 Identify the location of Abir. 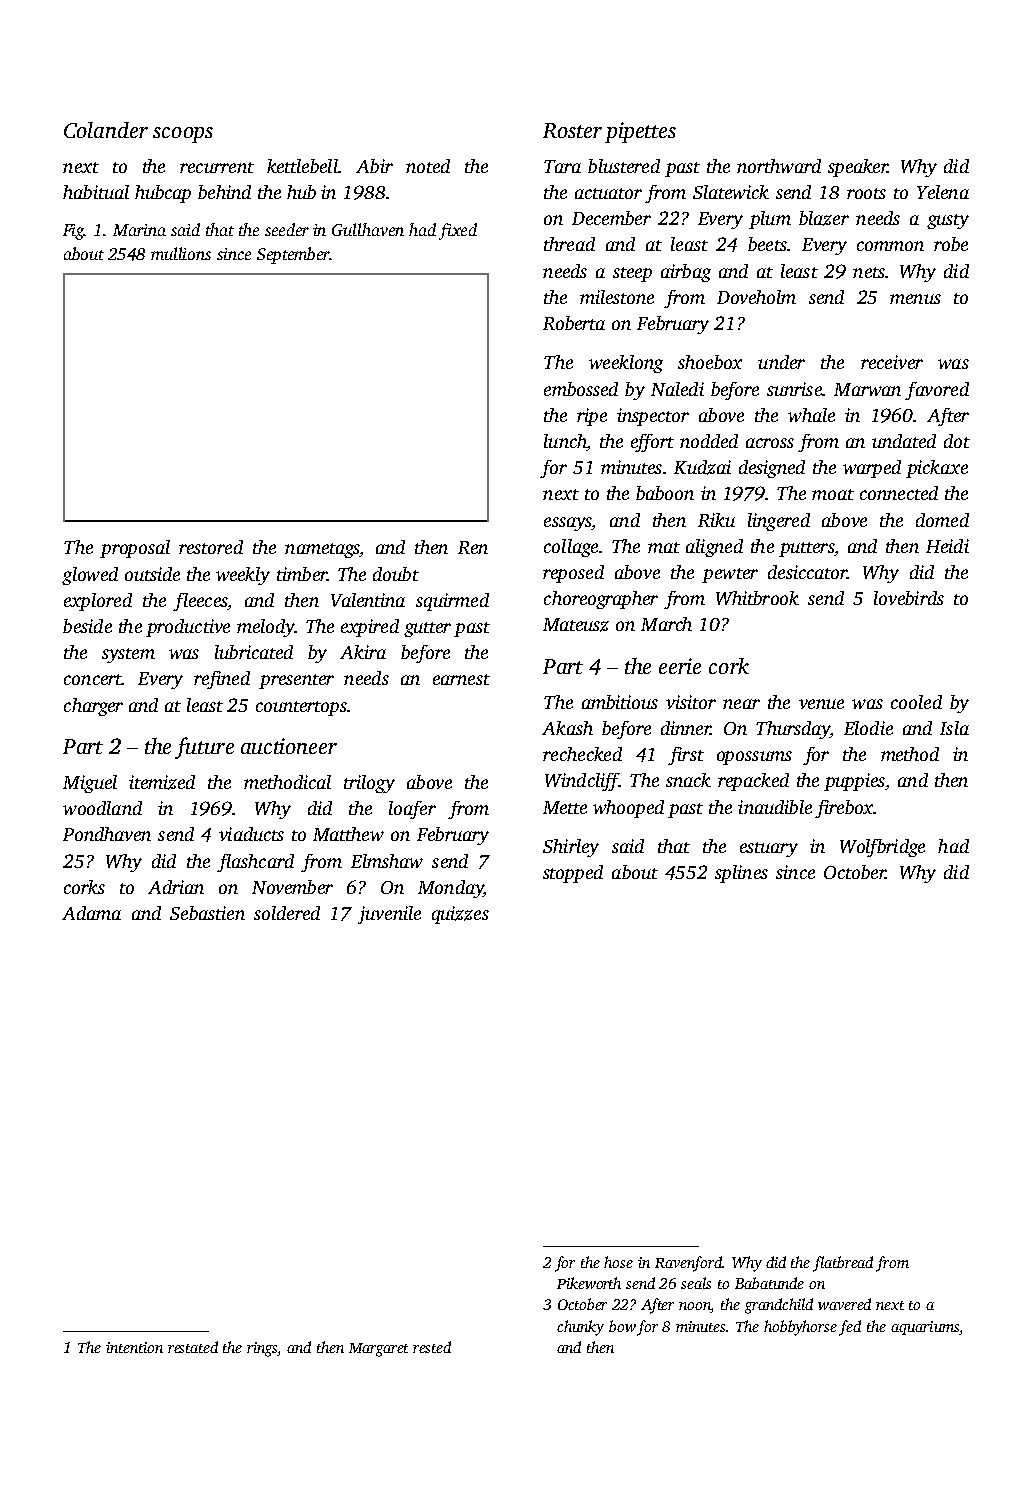
(374, 166).
